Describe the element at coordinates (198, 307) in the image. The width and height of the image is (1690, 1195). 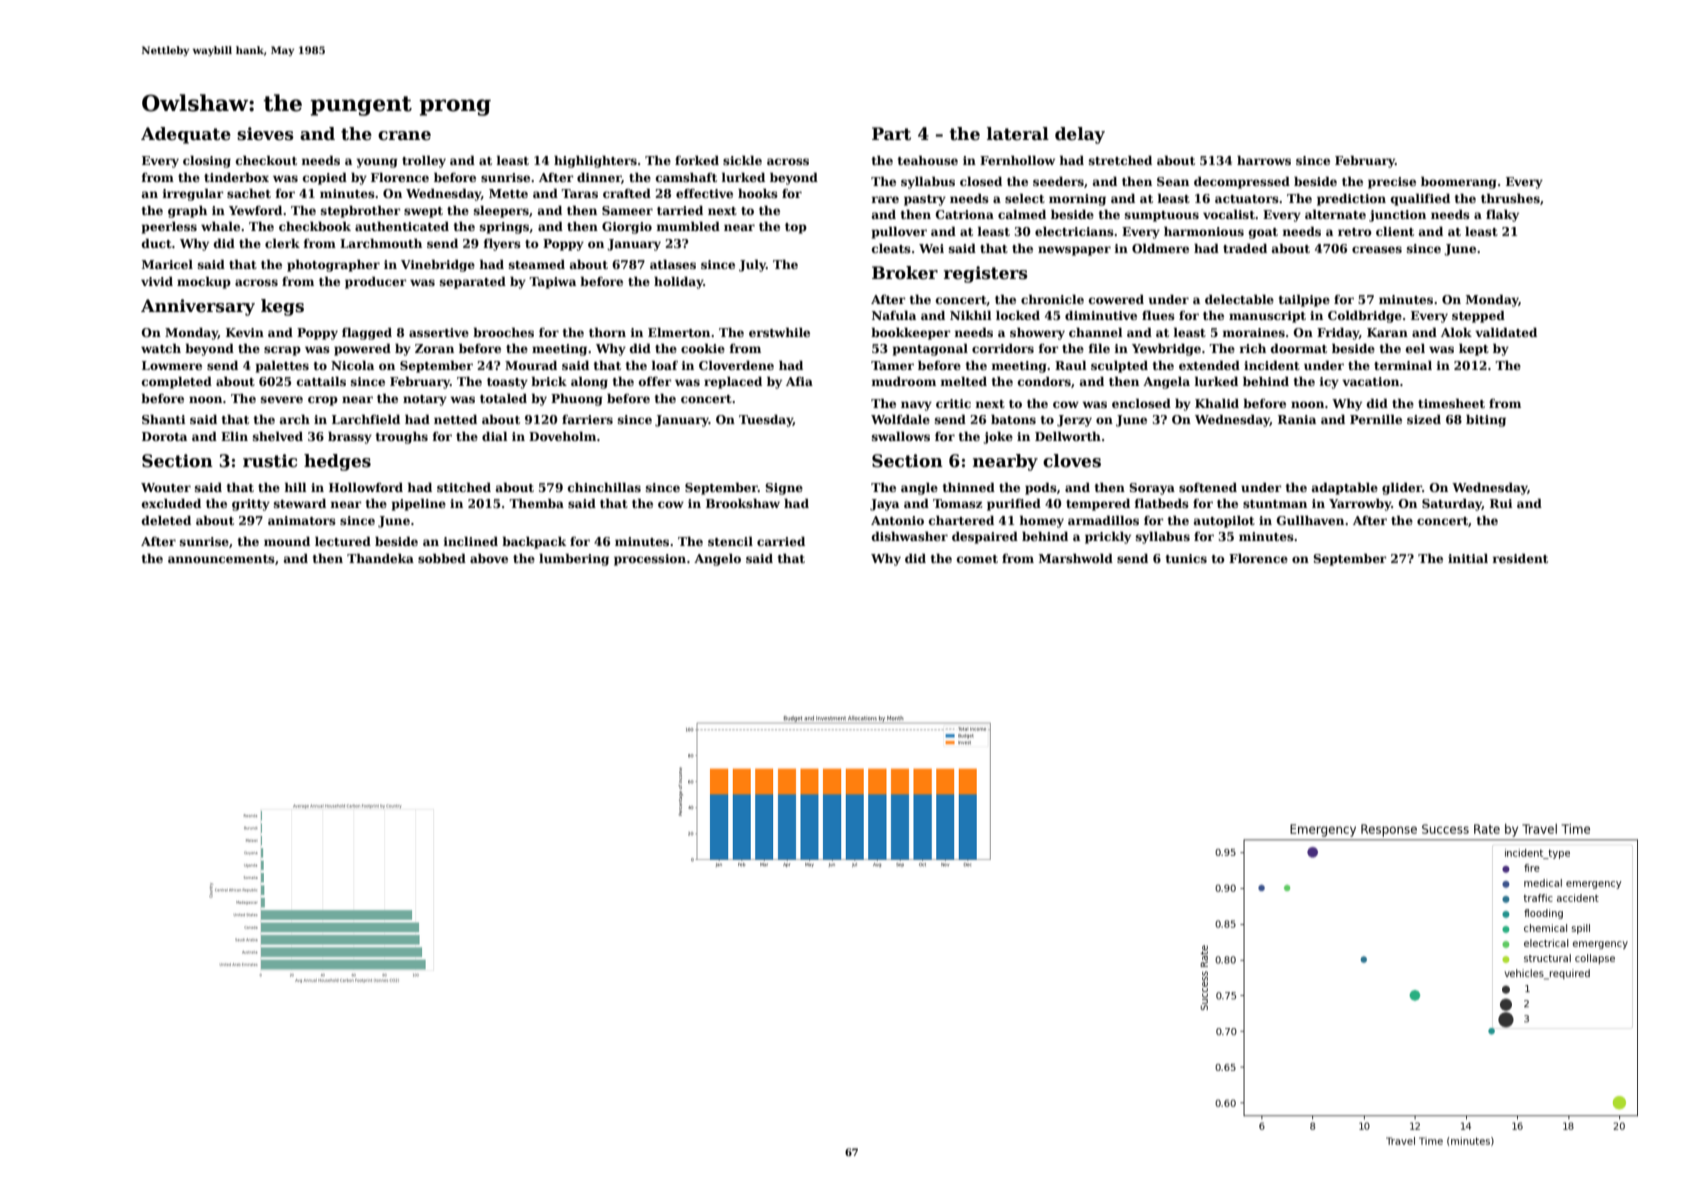
I see `Anniversary` at that location.
